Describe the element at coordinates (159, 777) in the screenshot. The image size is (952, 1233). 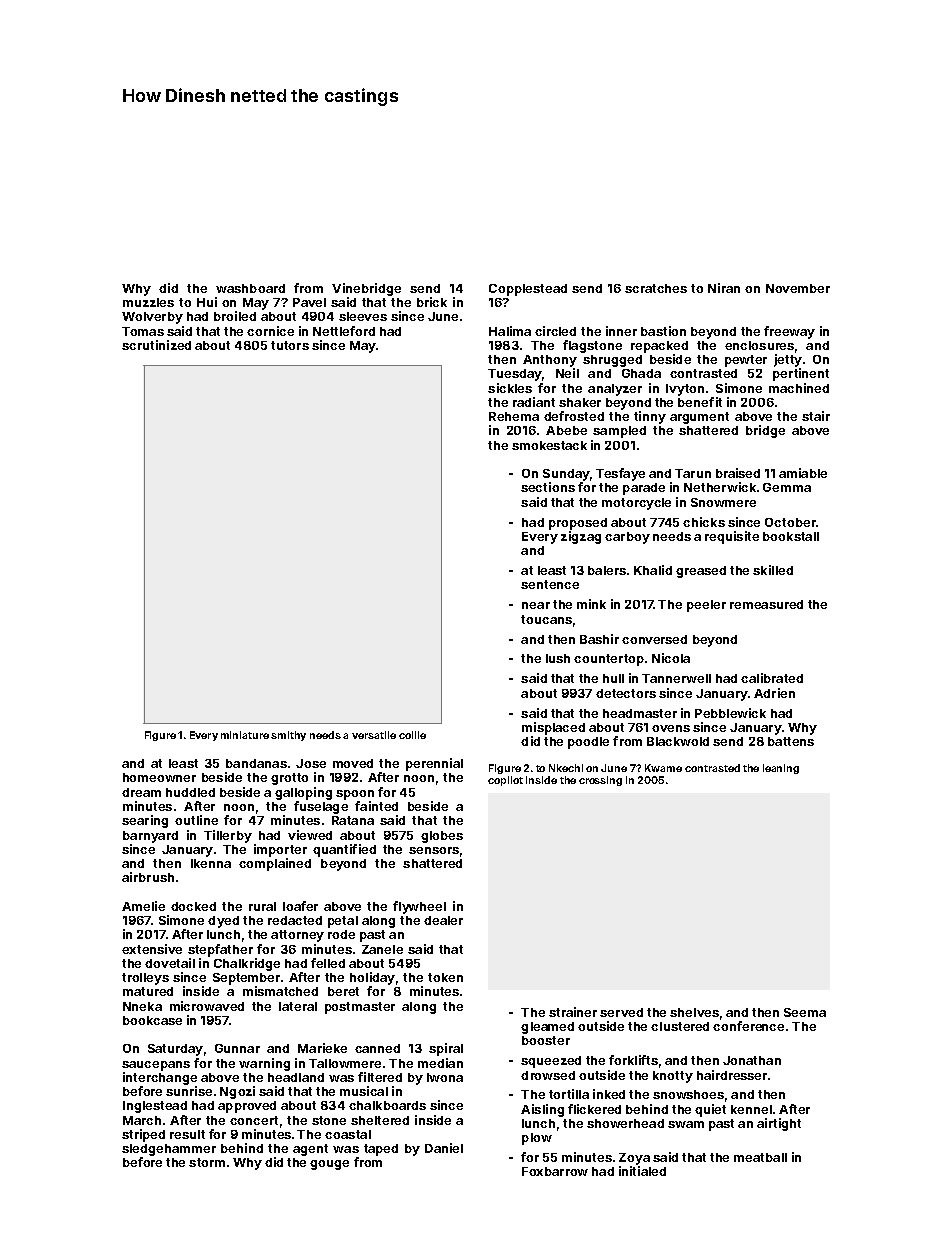
I see `homeowner` at that location.
